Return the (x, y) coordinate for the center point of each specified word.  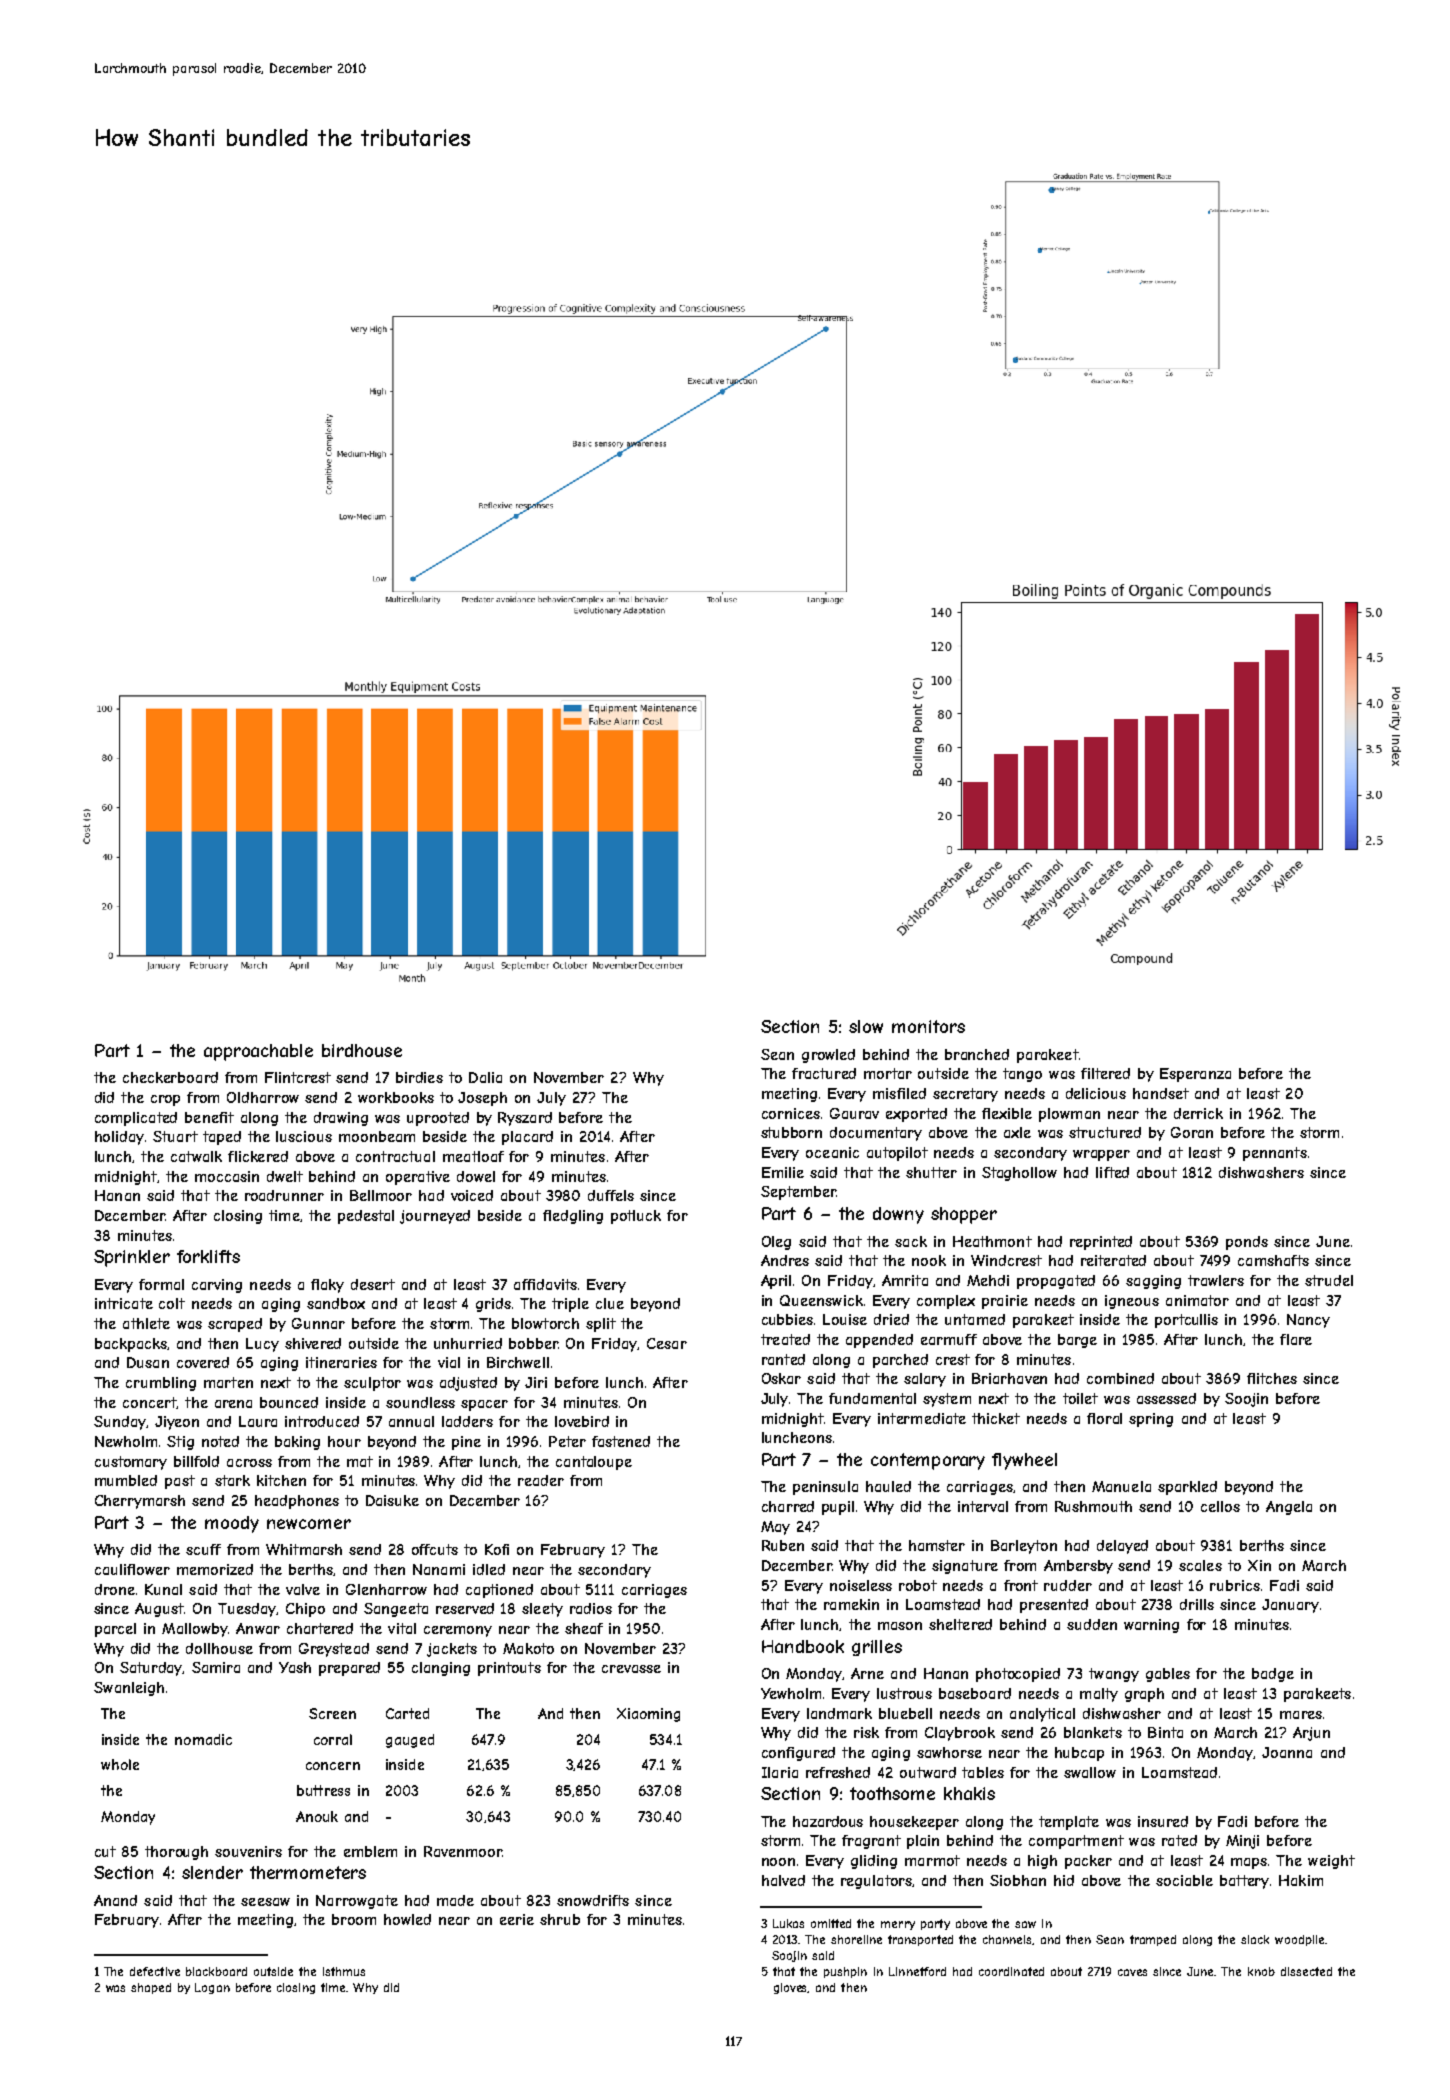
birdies (419, 1077)
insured (1163, 1821)
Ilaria (780, 1772)
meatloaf (473, 1156)
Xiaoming (648, 1715)
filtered (1105, 1073)
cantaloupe (594, 1463)
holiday (119, 1138)
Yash (295, 1667)
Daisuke (392, 1500)
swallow (1090, 1772)
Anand (115, 1900)
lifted (1112, 1172)
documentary (876, 1134)
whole (120, 1764)
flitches (1272, 1378)
